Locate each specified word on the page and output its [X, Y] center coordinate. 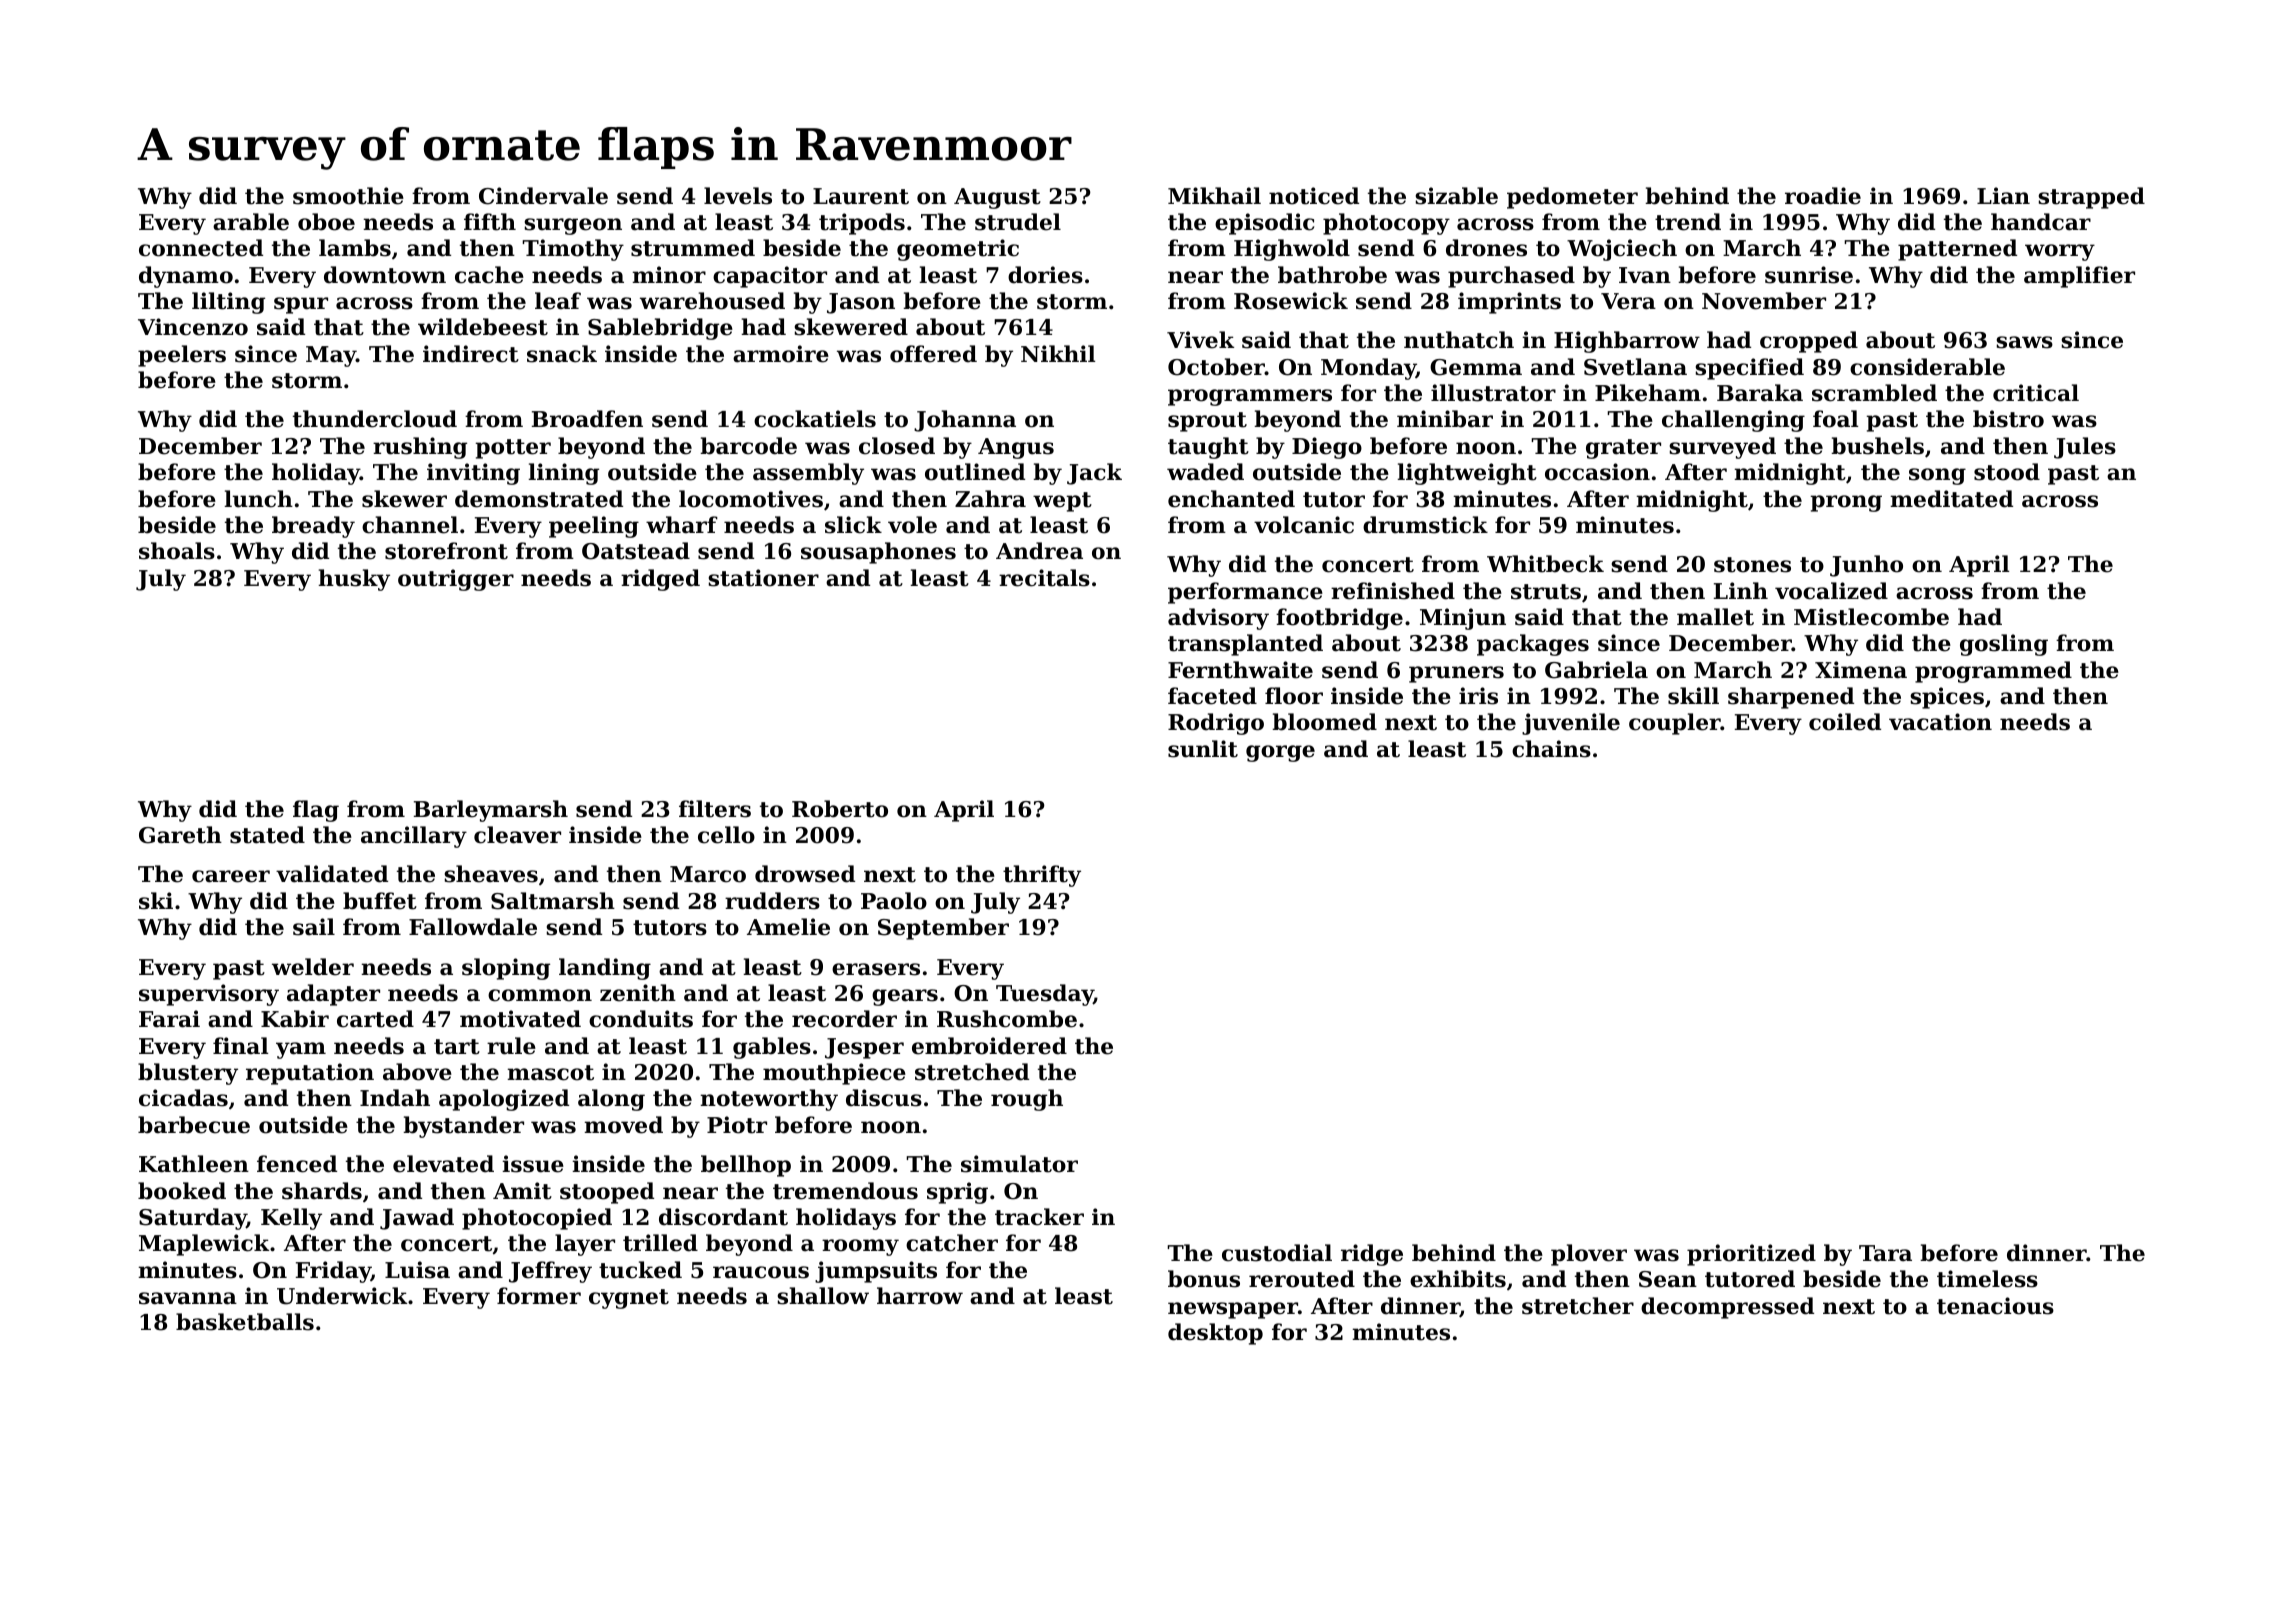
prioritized [1751, 1255]
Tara [1885, 1253]
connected [201, 248]
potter [513, 449]
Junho [1866, 566]
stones [1752, 565]
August [997, 198]
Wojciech [1622, 250]
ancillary [414, 837]
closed [897, 446]
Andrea [1039, 551]
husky [354, 580]
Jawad [417, 1219]
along [611, 1100]
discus [884, 1098]
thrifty [1042, 876]
